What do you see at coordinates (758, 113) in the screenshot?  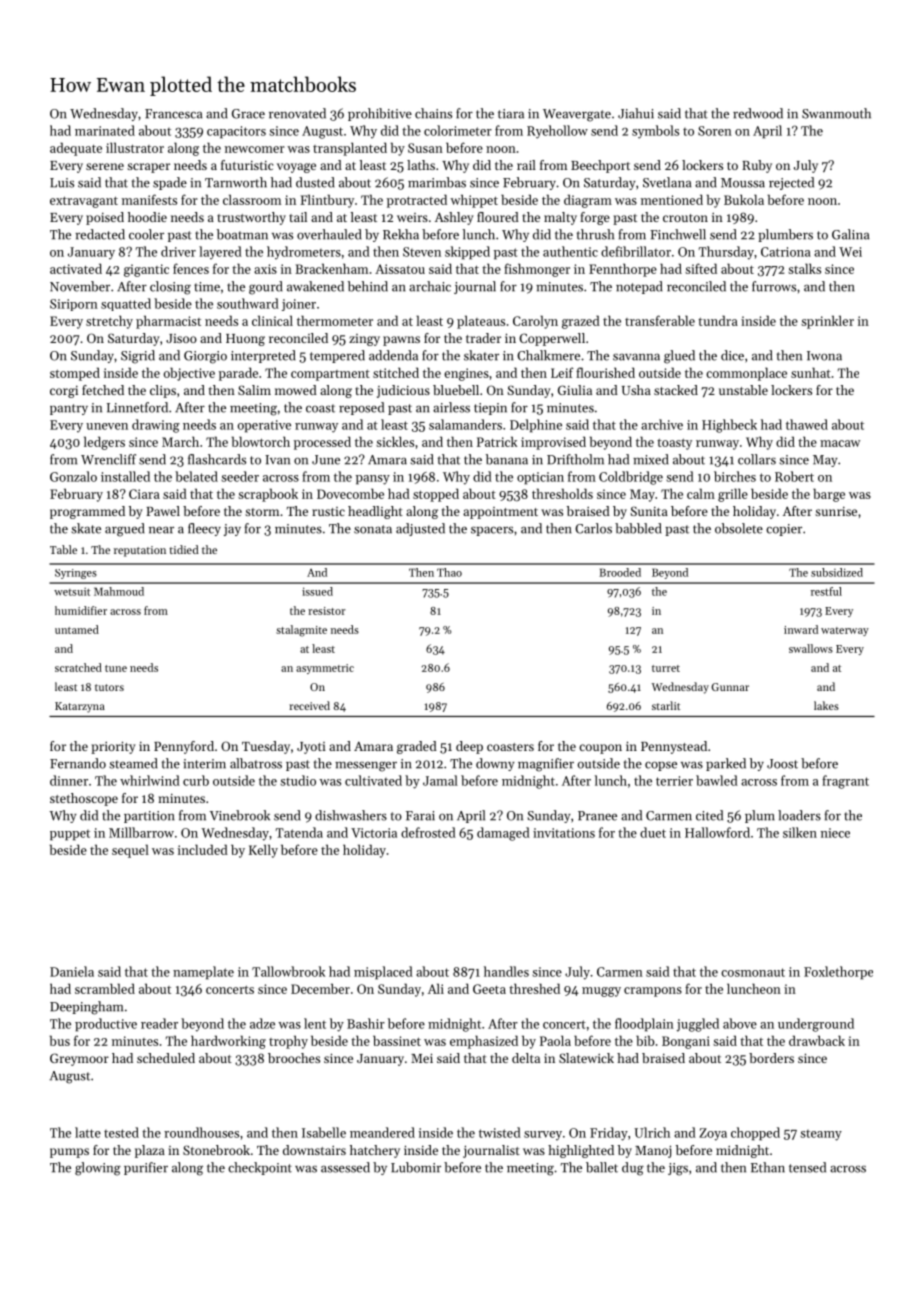 I see `redwood` at bounding box center [758, 113].
